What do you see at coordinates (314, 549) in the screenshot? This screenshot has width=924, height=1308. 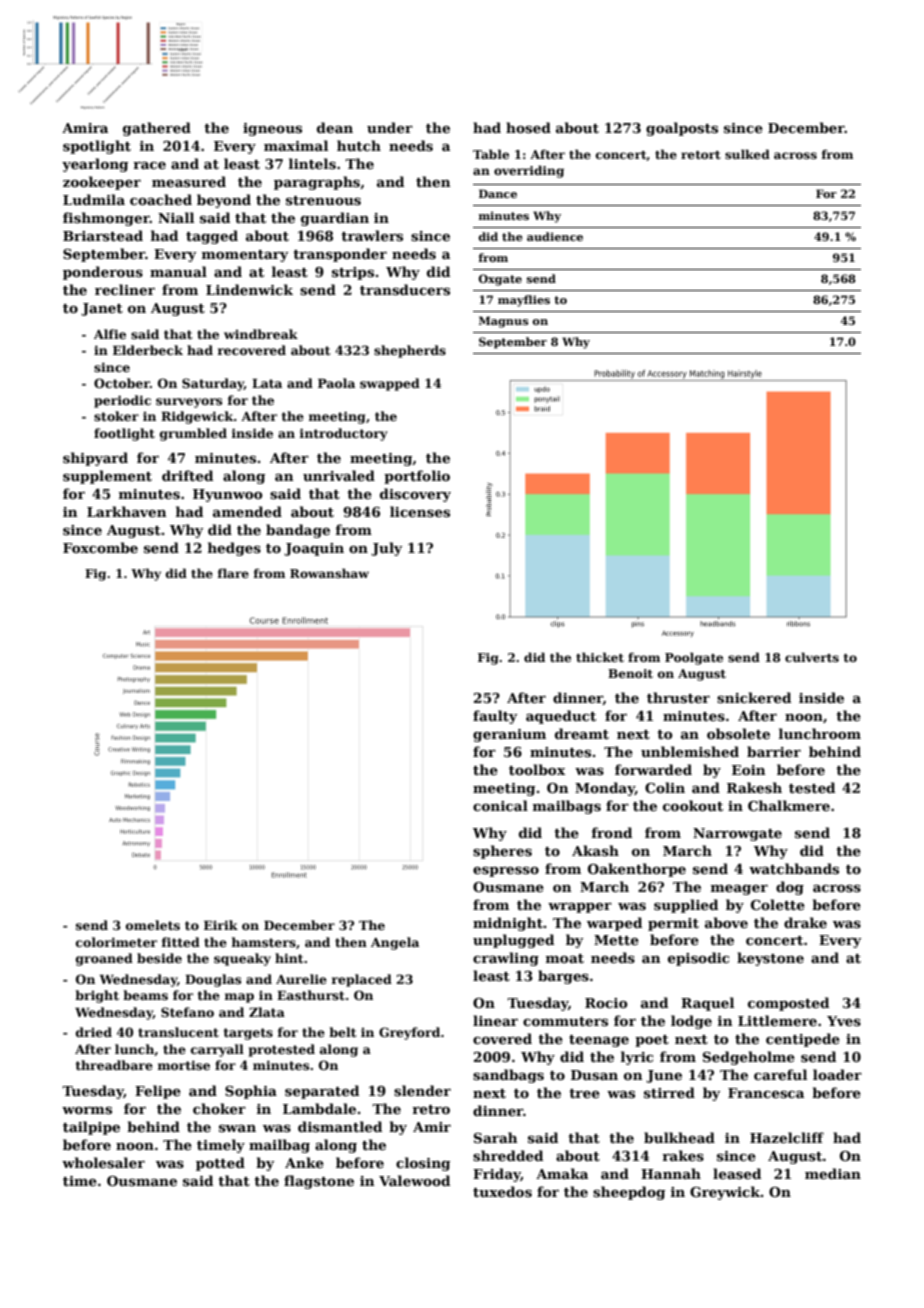 I see `Joaquin` at bounding box center [314, 549].
